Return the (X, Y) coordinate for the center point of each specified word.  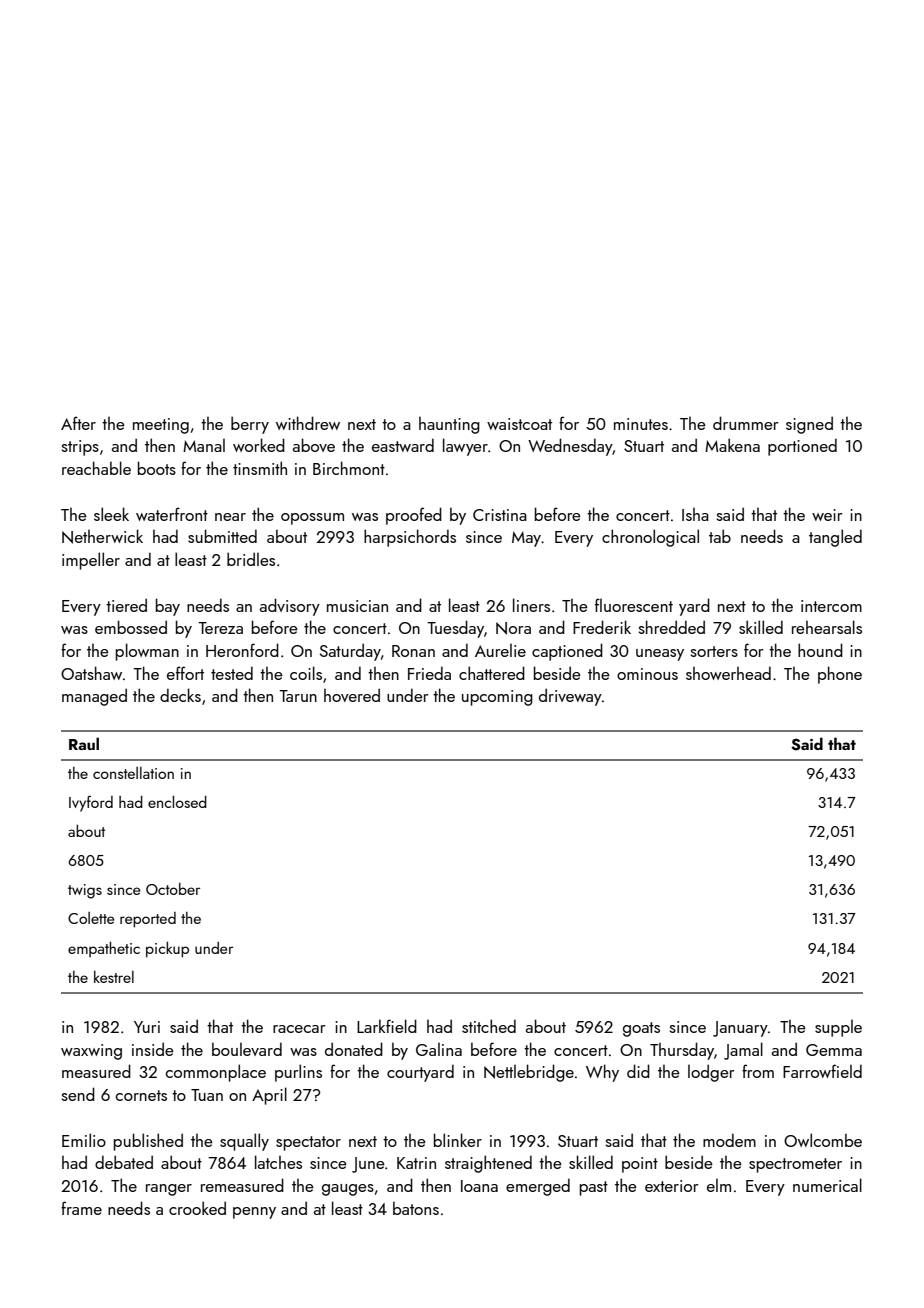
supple (838, 1028)
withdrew (308, 423)
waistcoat (519, 424)
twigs (85, 891)
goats (641, 1029)
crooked (197, 1208)
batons (416, 1208)
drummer (746, 423)
